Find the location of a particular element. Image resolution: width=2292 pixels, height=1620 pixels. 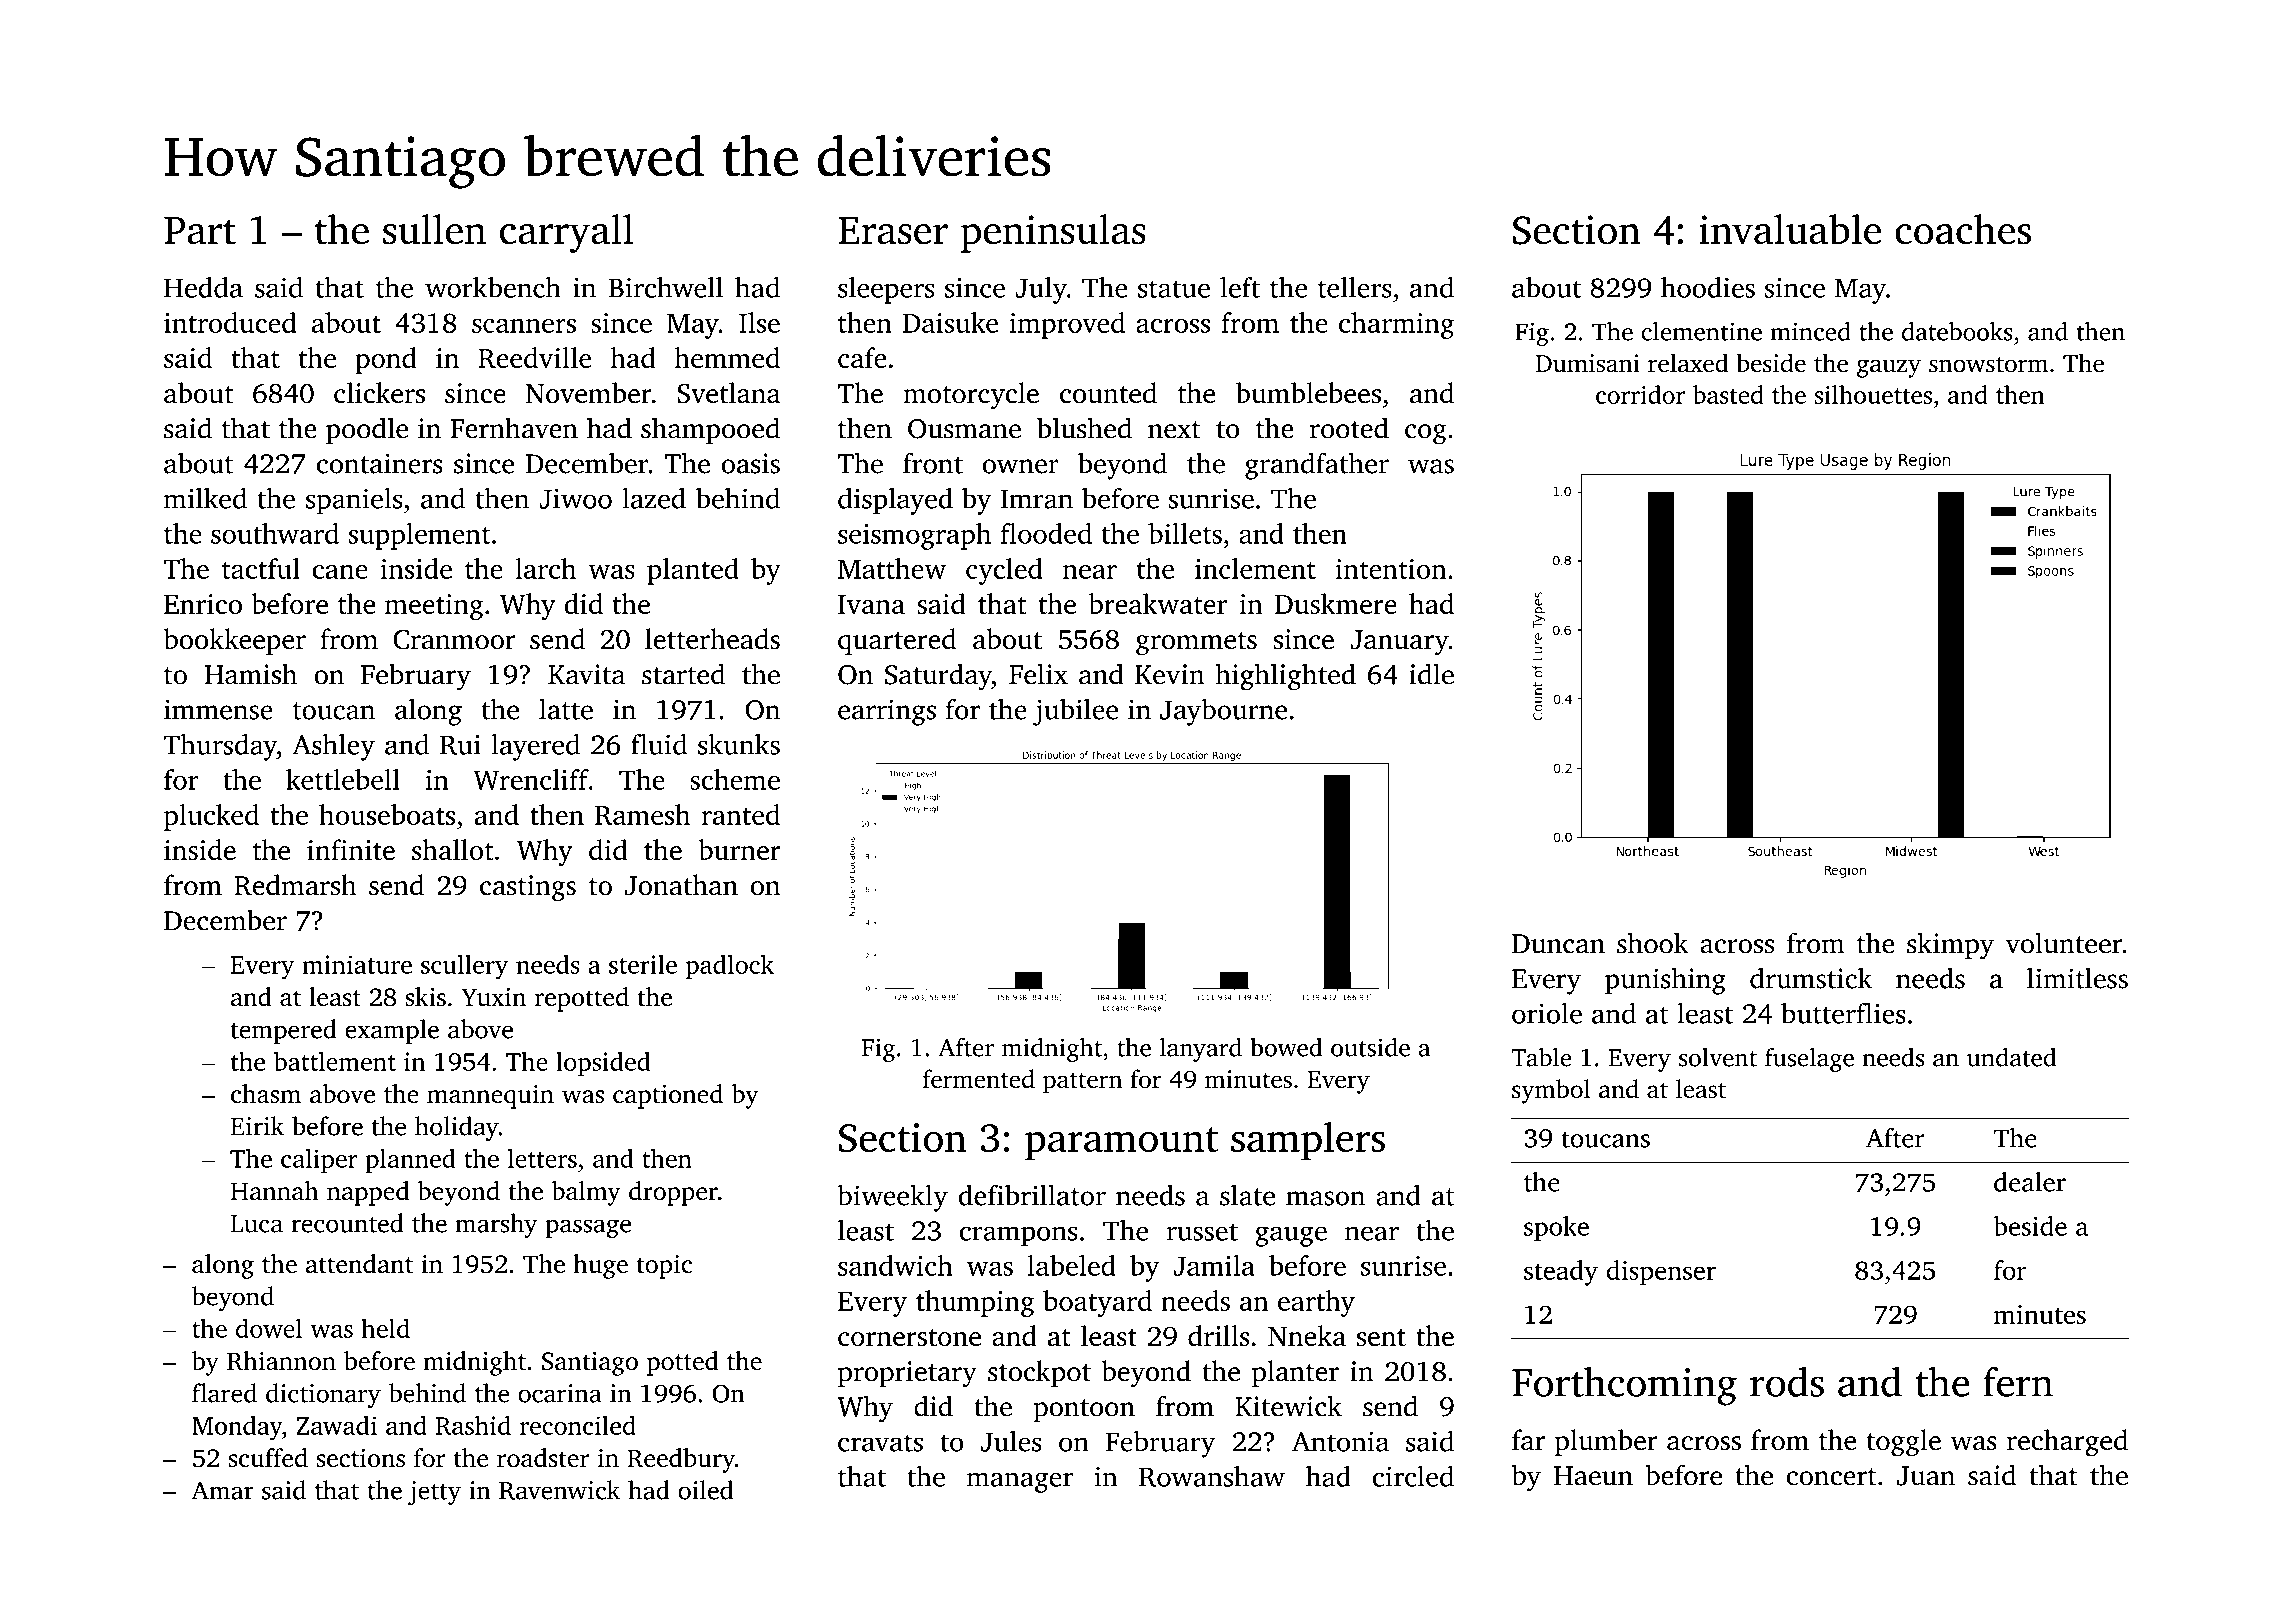

undated is located at coordinates (2011, 1057).
